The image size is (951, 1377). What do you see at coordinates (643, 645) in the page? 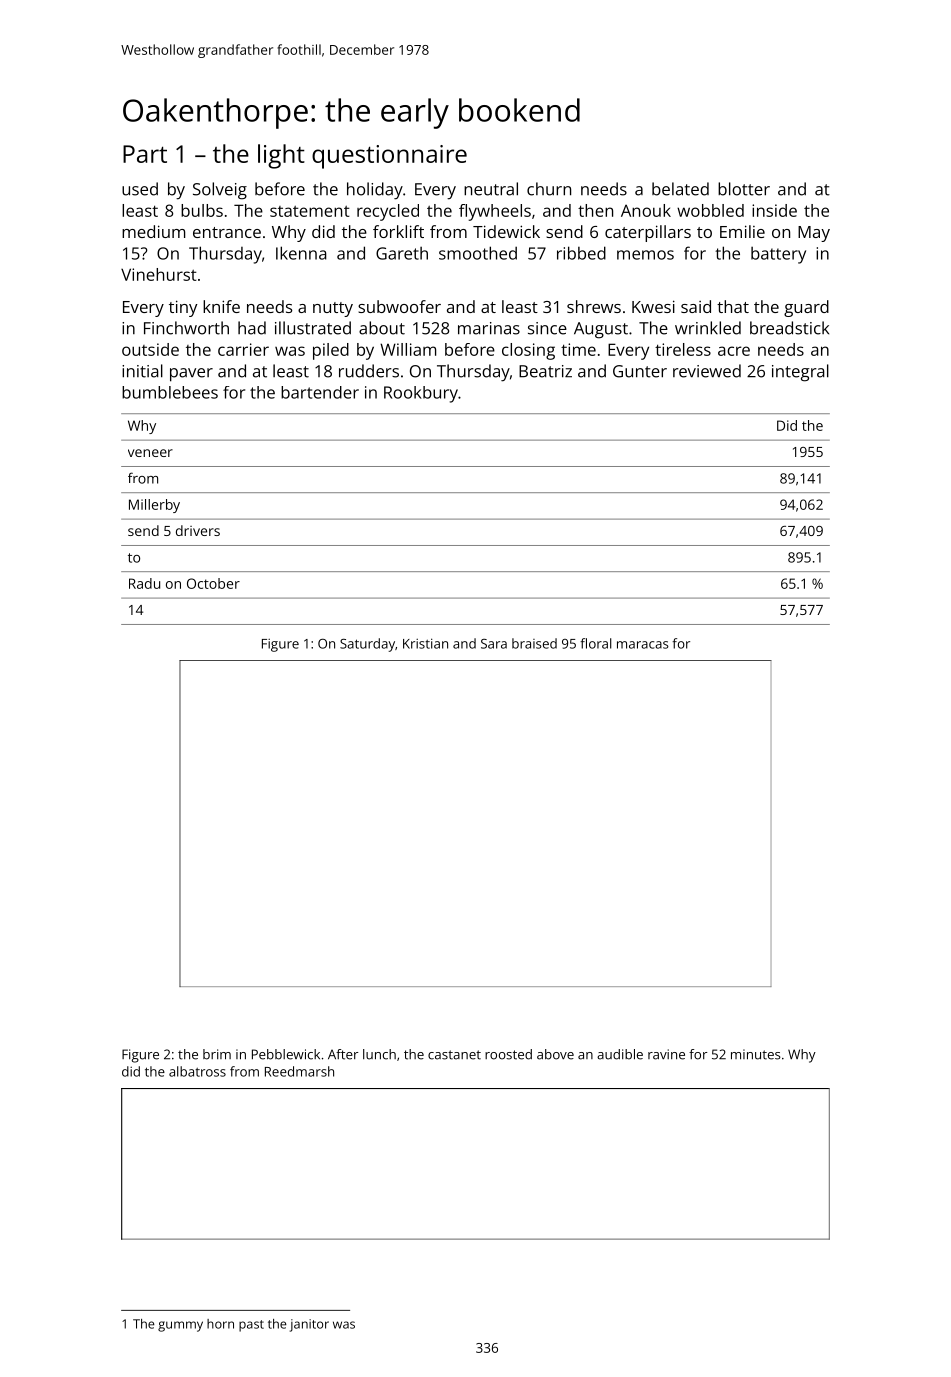
I see `maracas` at bounding box center [643, 645].
